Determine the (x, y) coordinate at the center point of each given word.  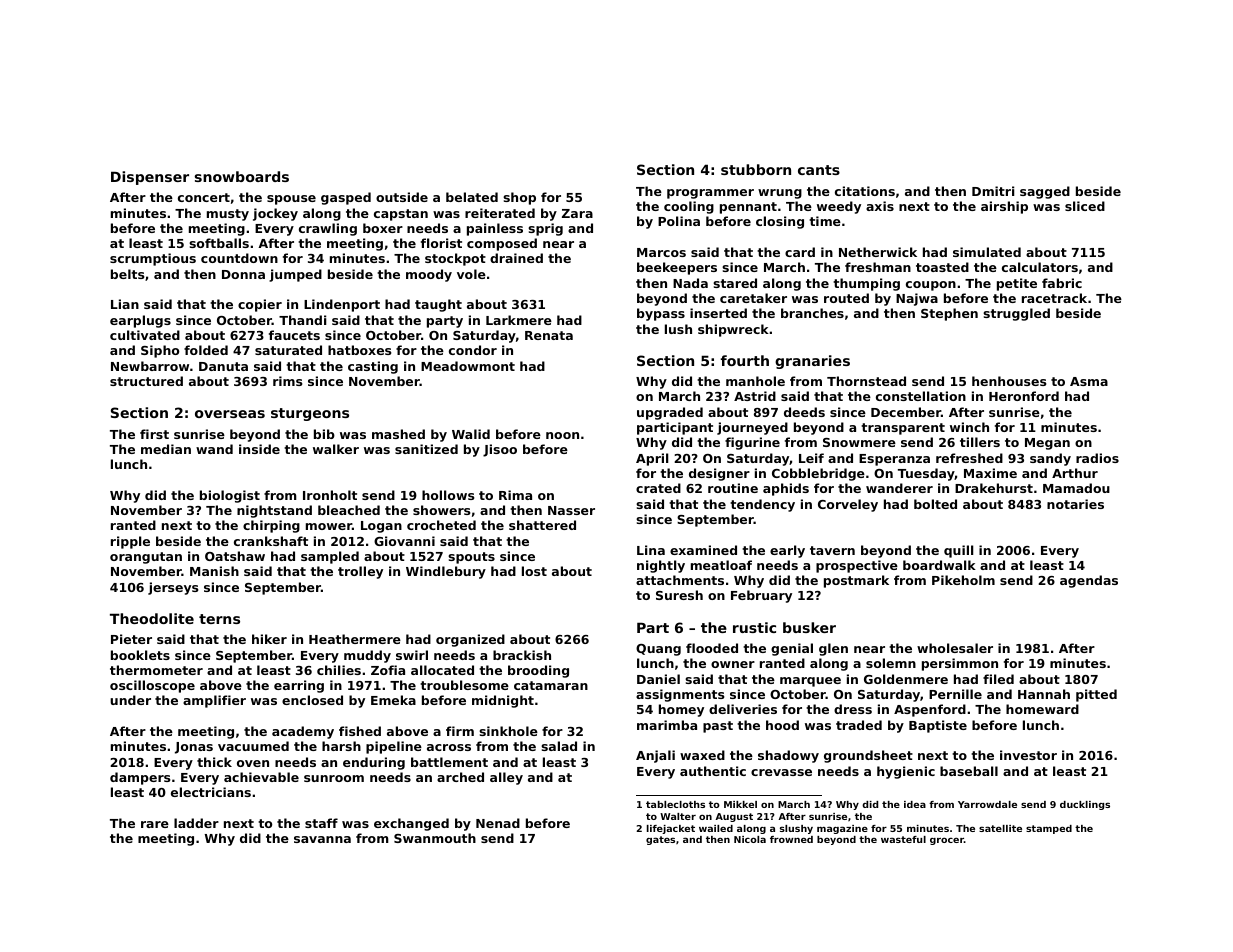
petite (1017, 284)
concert (204, 197)
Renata (549, 335)
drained (516, 258)
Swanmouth (435, 838)
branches (812, 313)
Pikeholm (963, 580)
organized (470, 640)
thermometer (156, 670)
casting (373, 367)
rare (155, 824)
